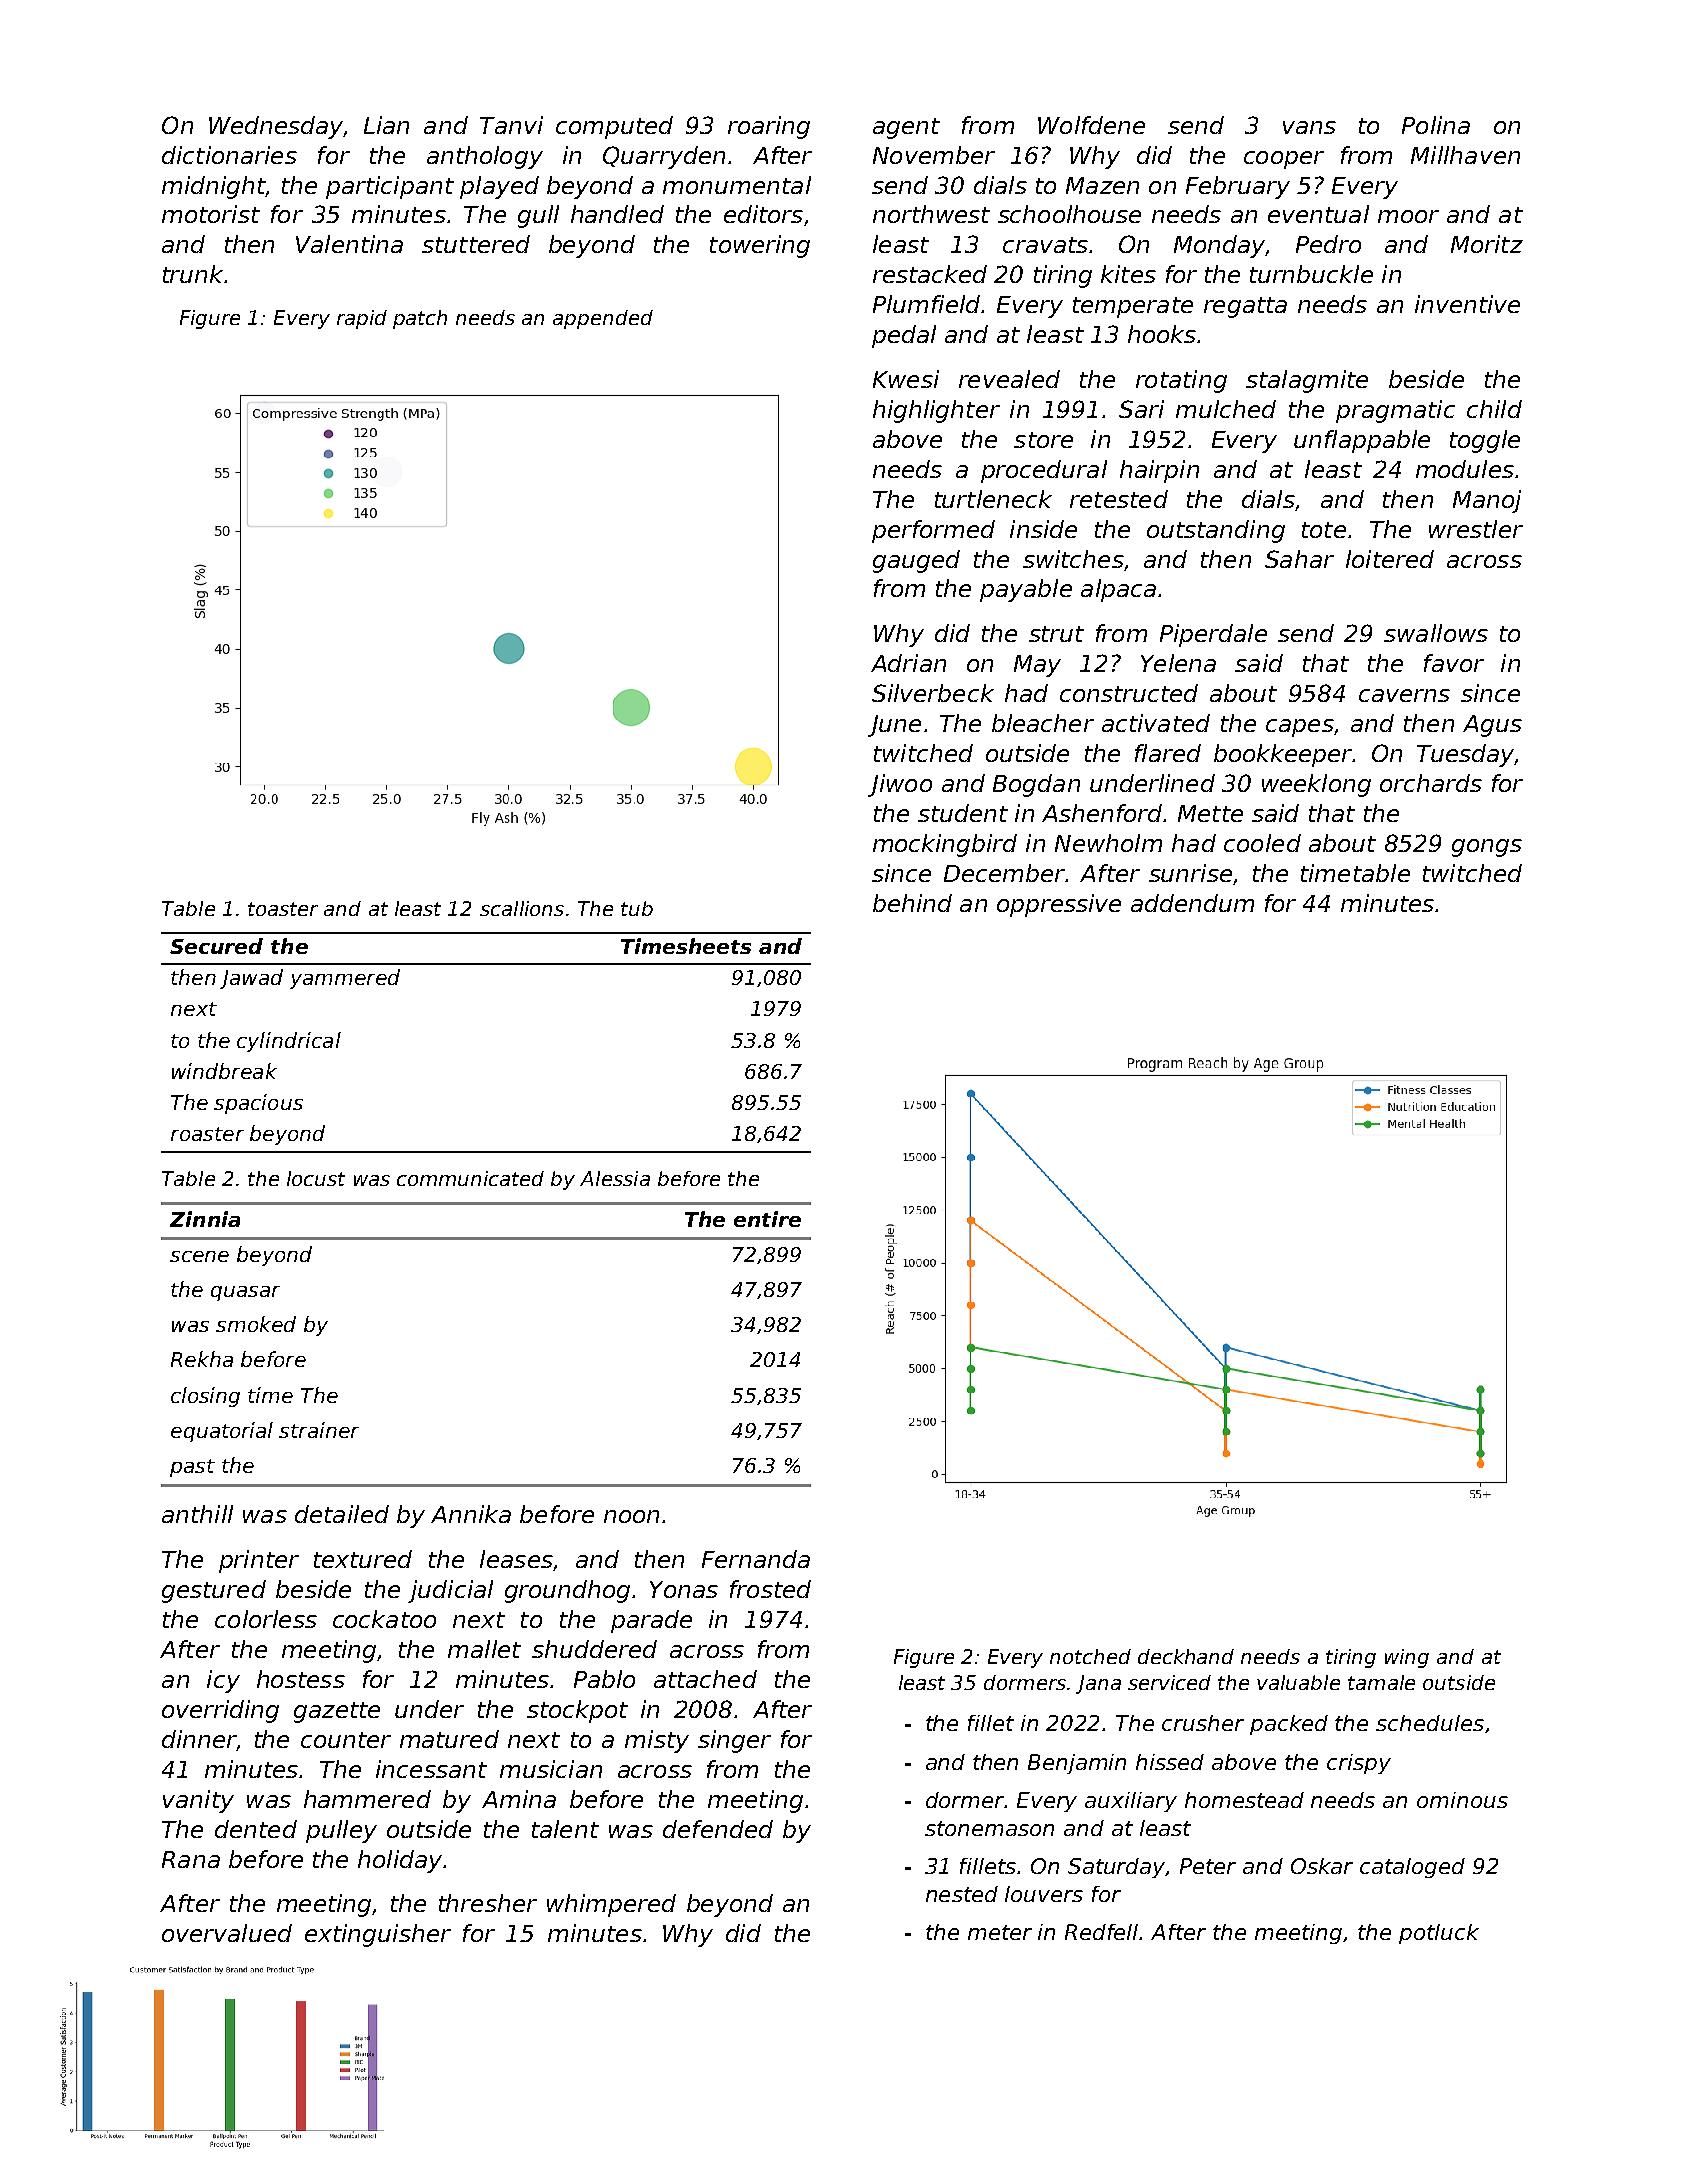 The image size is (1683, 2178). Describe the element at coordinates (1069, 214) in the image. I see `schoolhouse` at that location.
